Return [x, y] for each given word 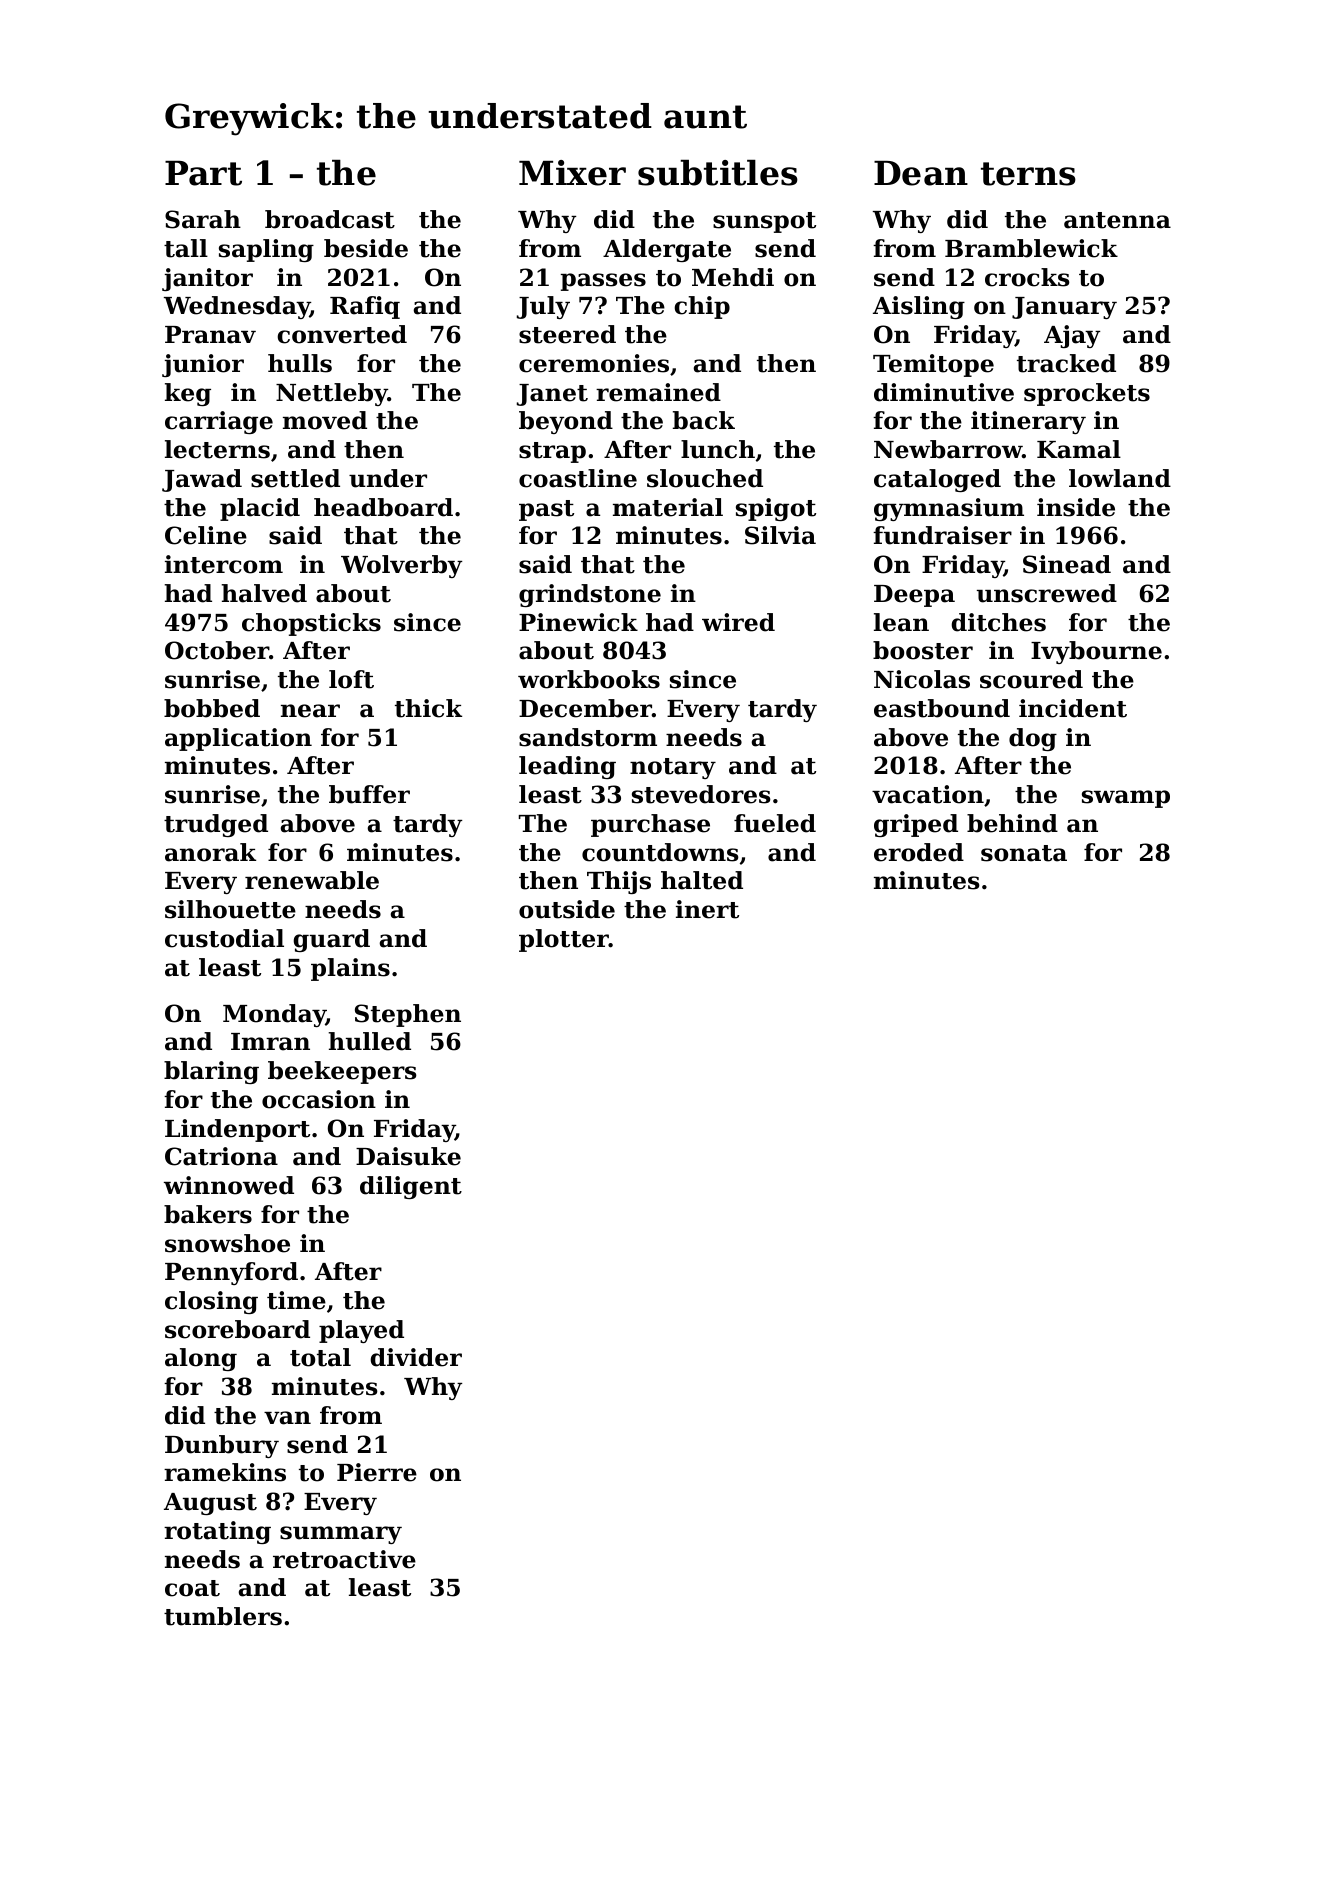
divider [416, 1357]
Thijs [619, 882]
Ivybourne [1096, 652]
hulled [369, 1041]
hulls [300, 363]
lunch [718, 449]
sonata [1024, 853]
